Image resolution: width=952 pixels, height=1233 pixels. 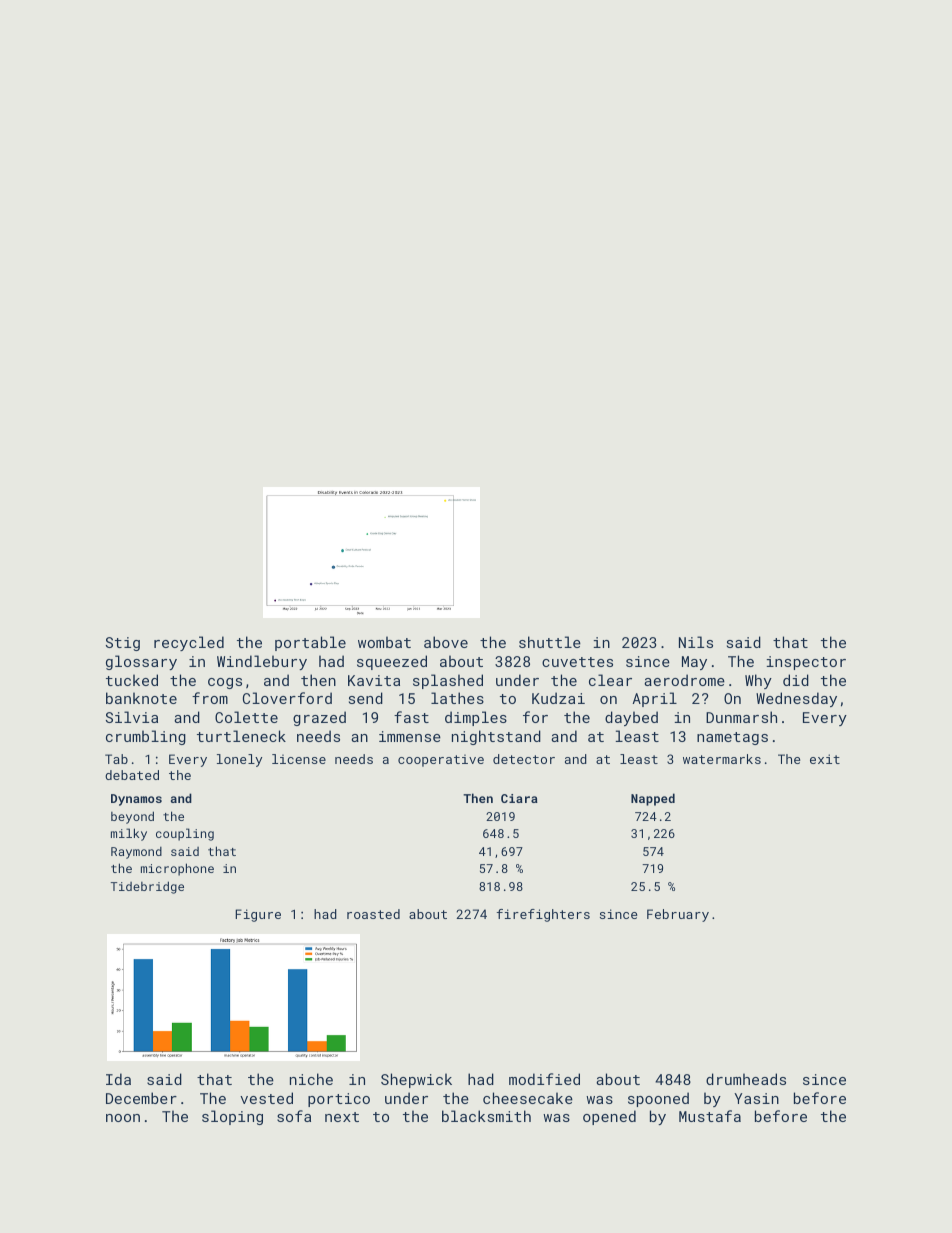 What do you see at coordinates (653, 799) in the page?
I see `Napped` at bounding box center [653, 799].
